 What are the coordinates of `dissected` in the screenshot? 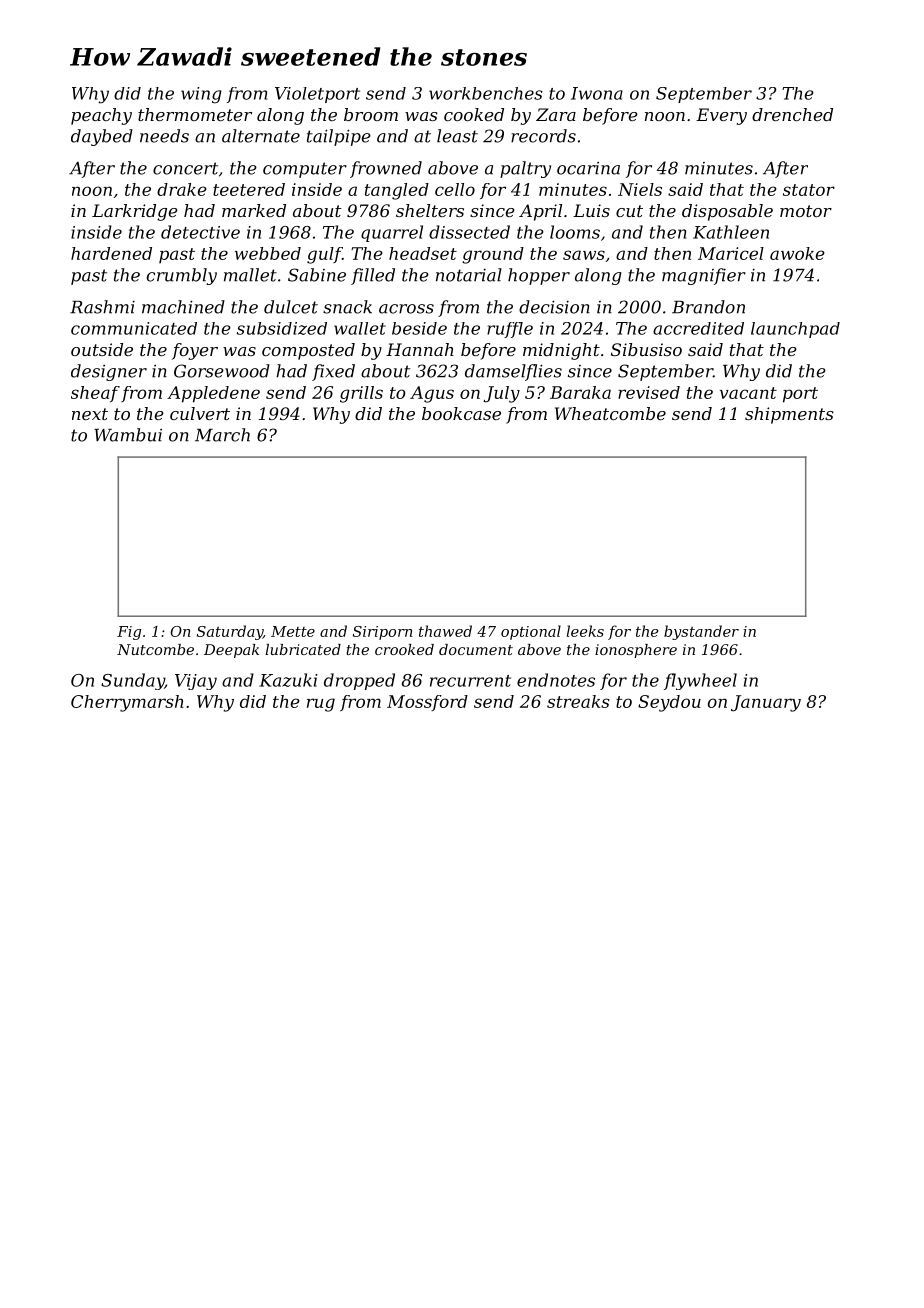 It's located at (469, 232).
